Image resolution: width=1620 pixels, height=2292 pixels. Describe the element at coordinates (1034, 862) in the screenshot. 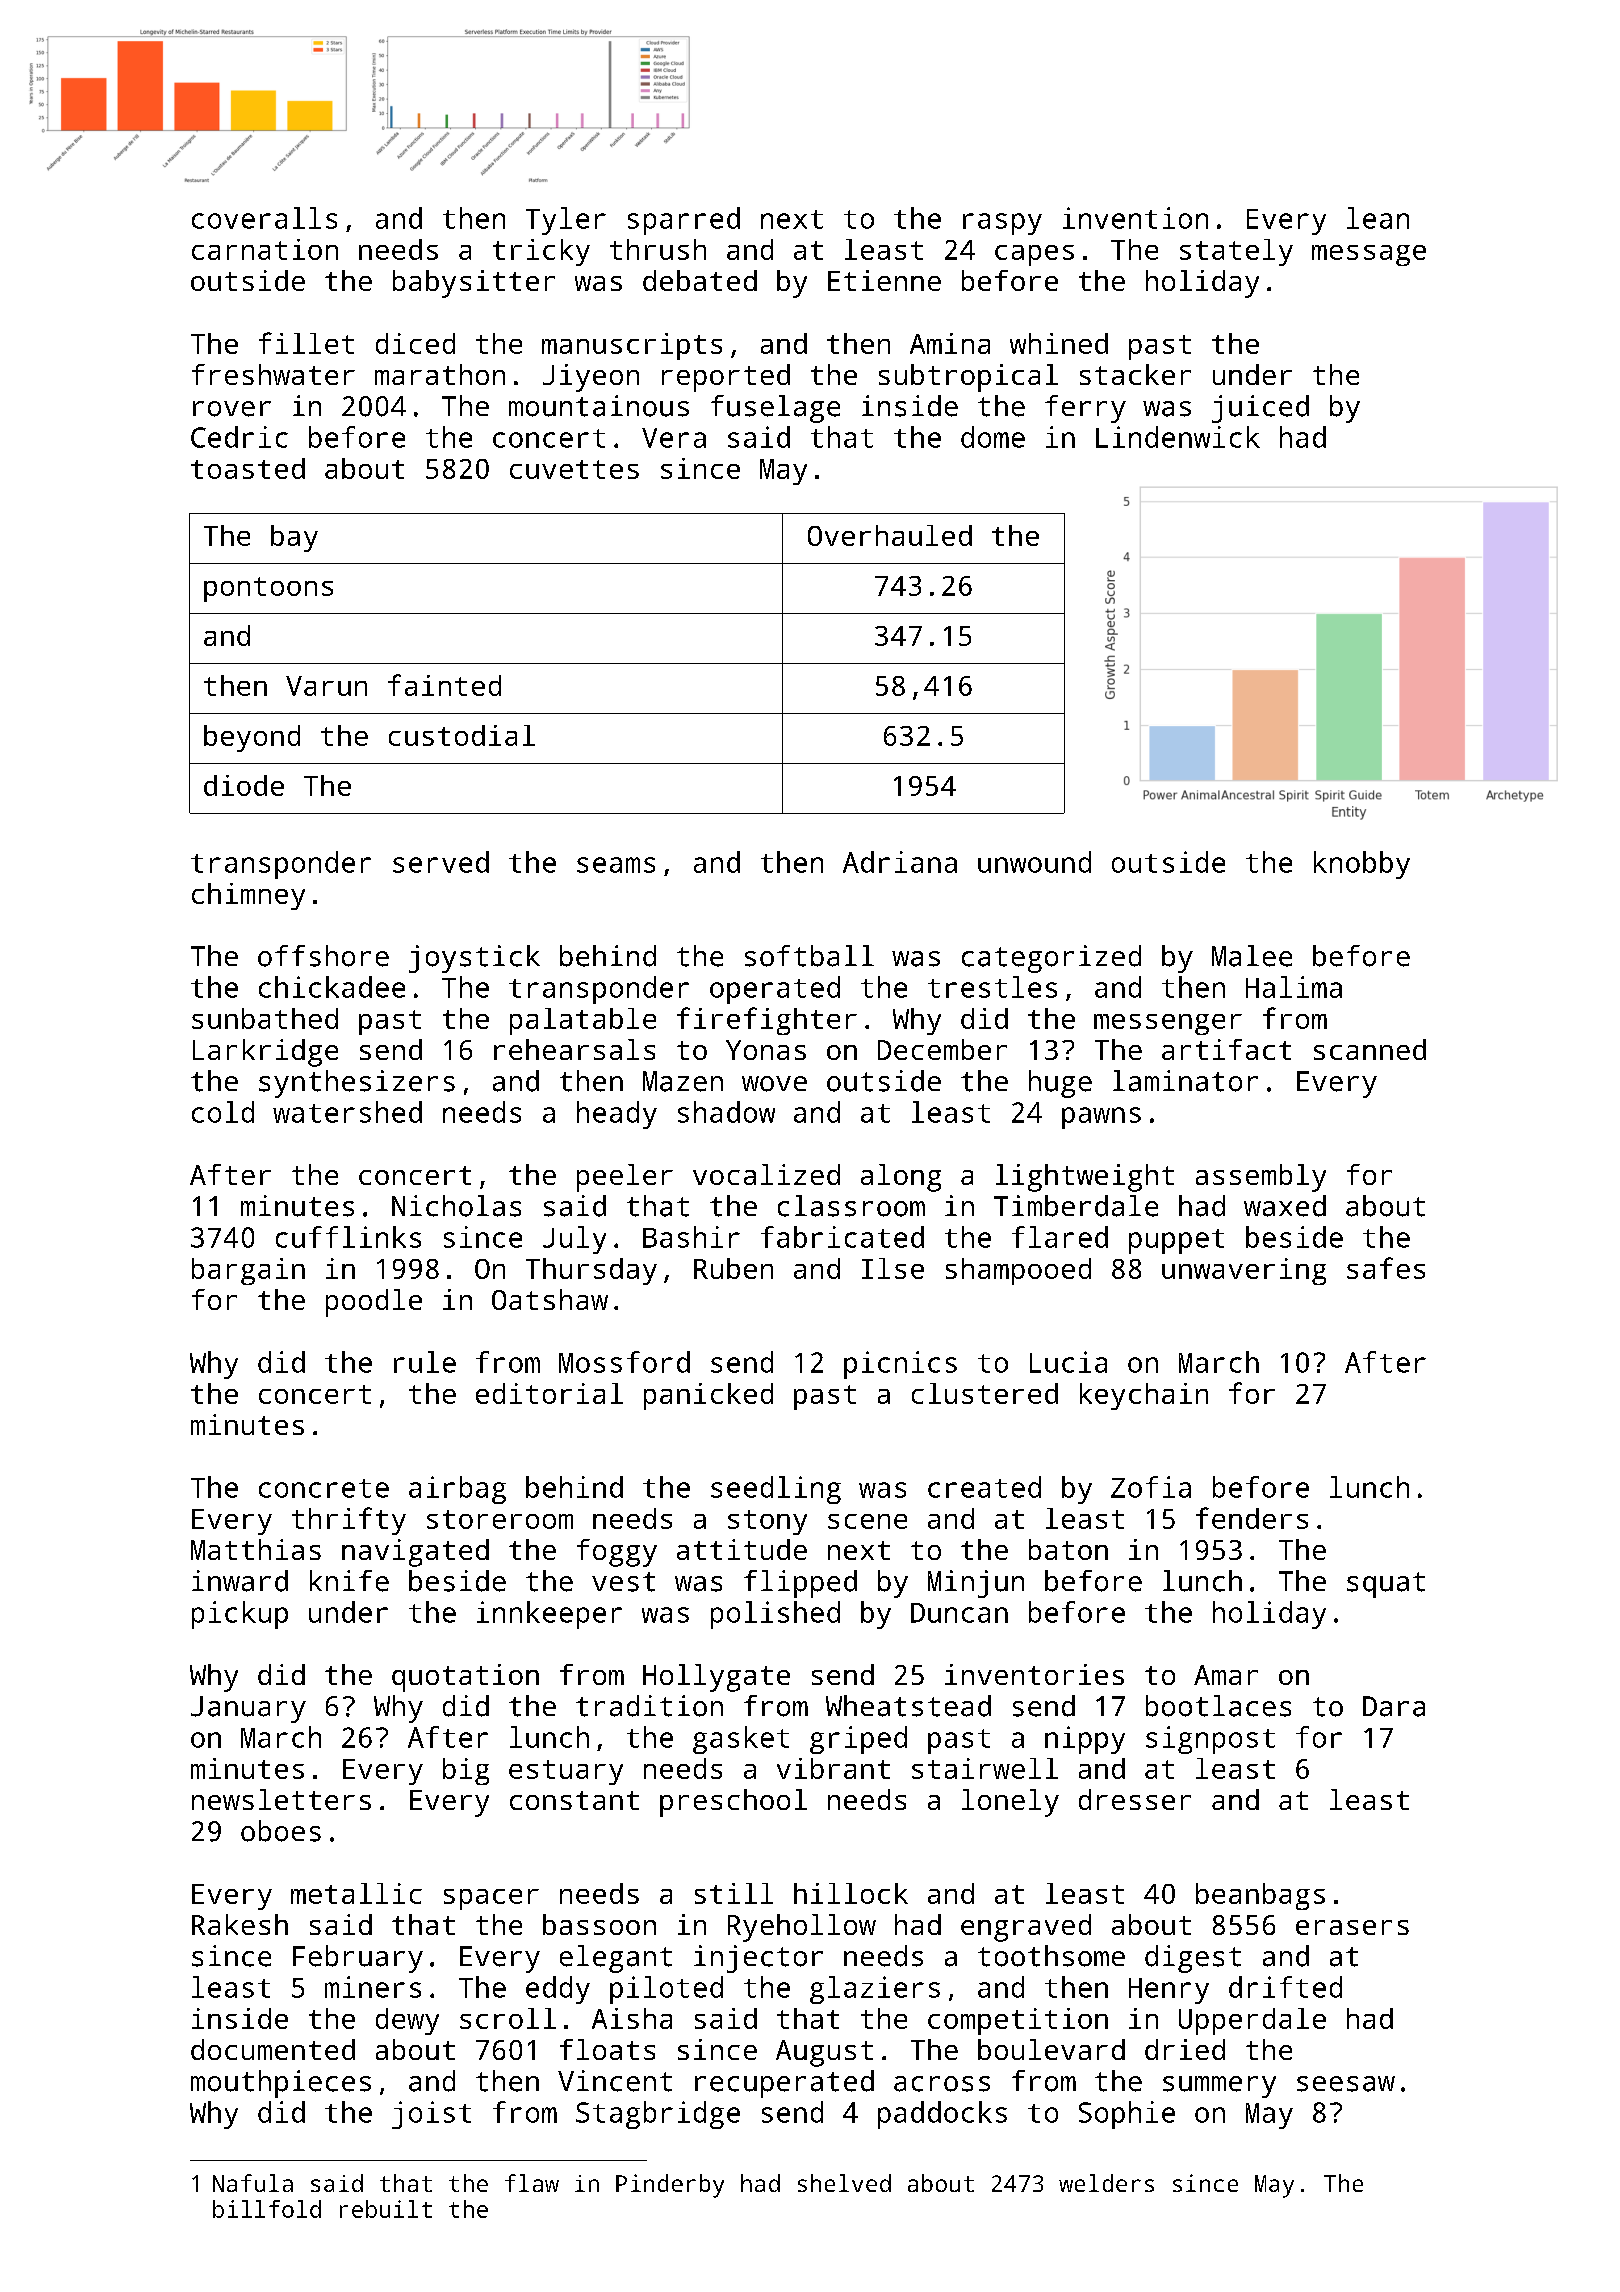

I see `unwound` at that location.
